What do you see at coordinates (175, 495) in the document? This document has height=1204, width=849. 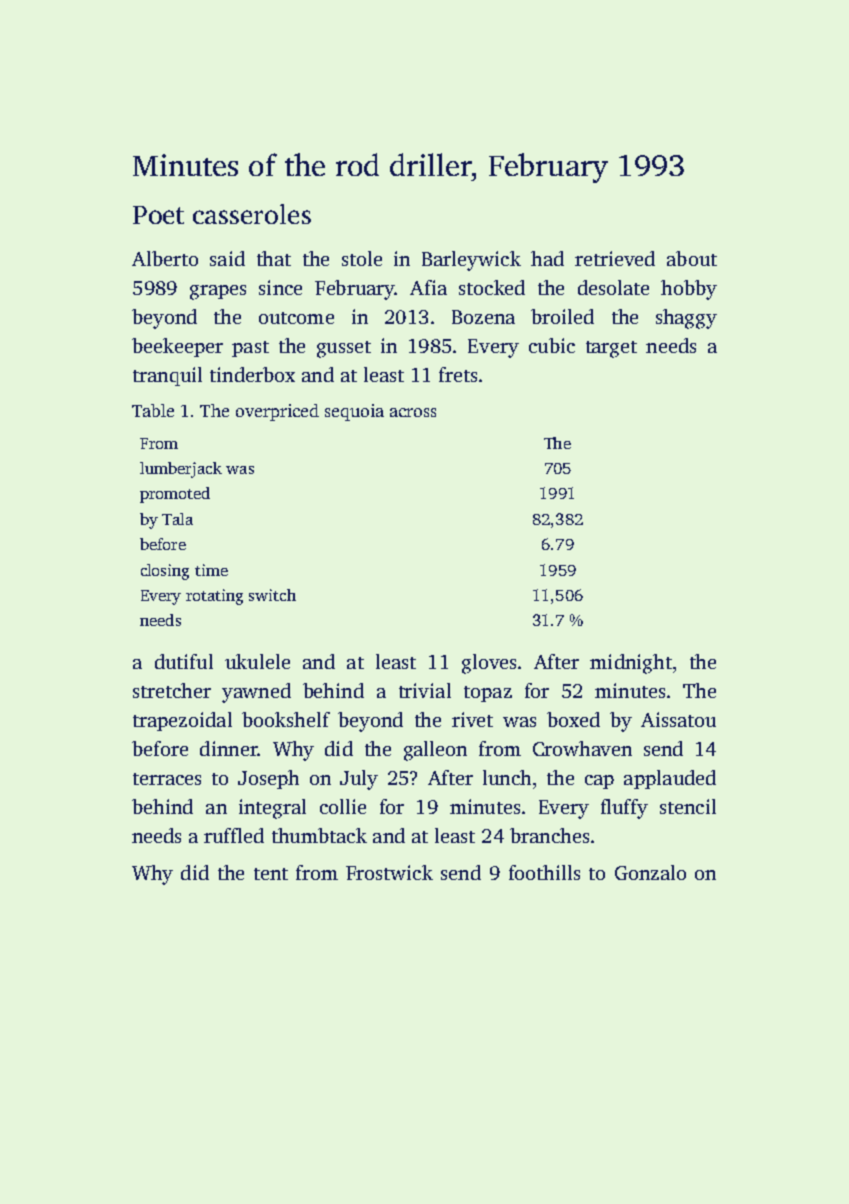 I see `promoted` at bounding box center [175, 495].
